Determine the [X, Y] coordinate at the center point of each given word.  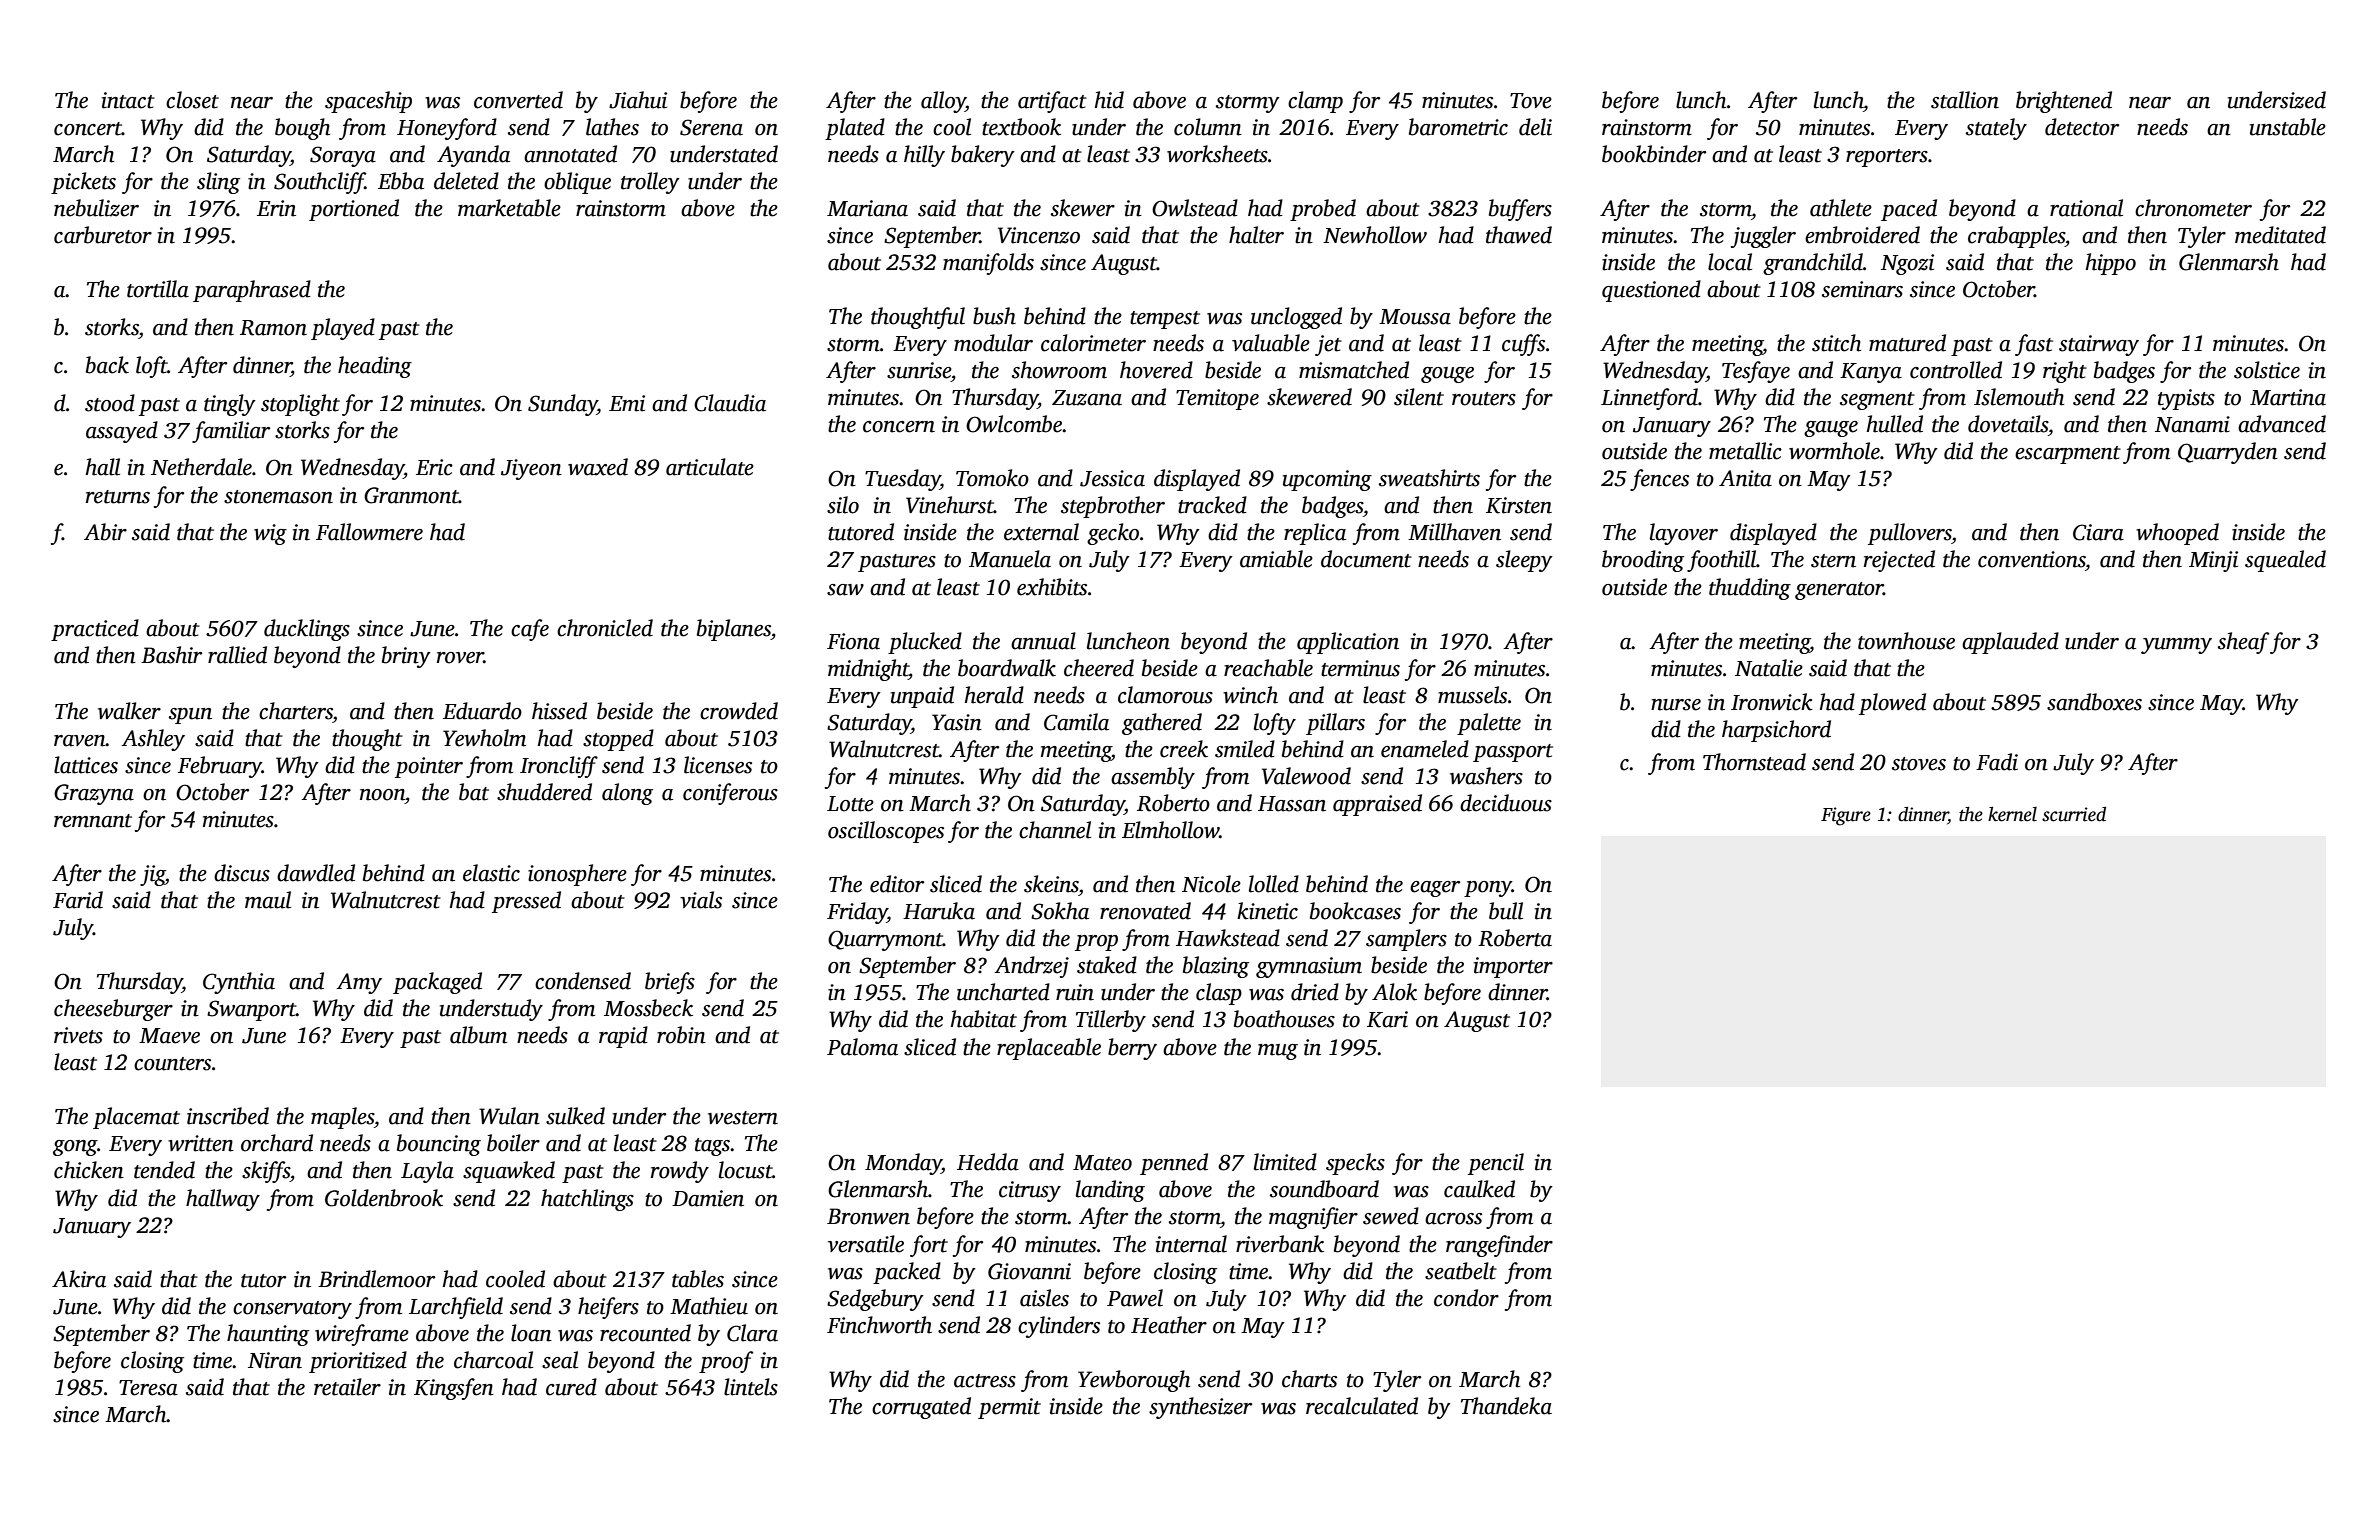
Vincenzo [1039, 235]
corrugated [921, 1408]
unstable [2288, 127]
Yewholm [484, 738]
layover [1684, 534]
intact [128, 100]
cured [571, 1387]
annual [1043, 641]
